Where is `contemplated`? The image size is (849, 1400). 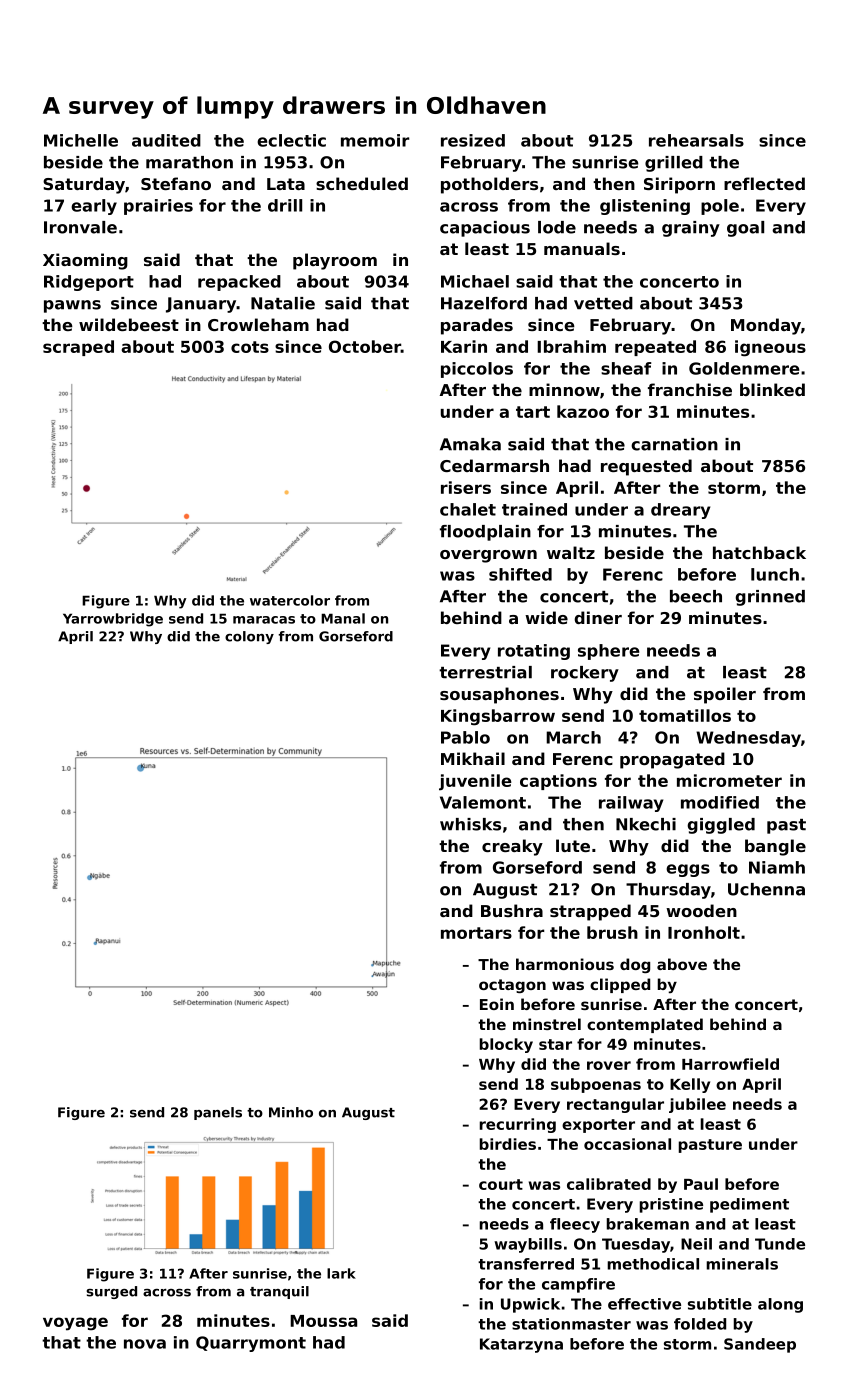
contemplated is located at coordinates (645, 1025).
